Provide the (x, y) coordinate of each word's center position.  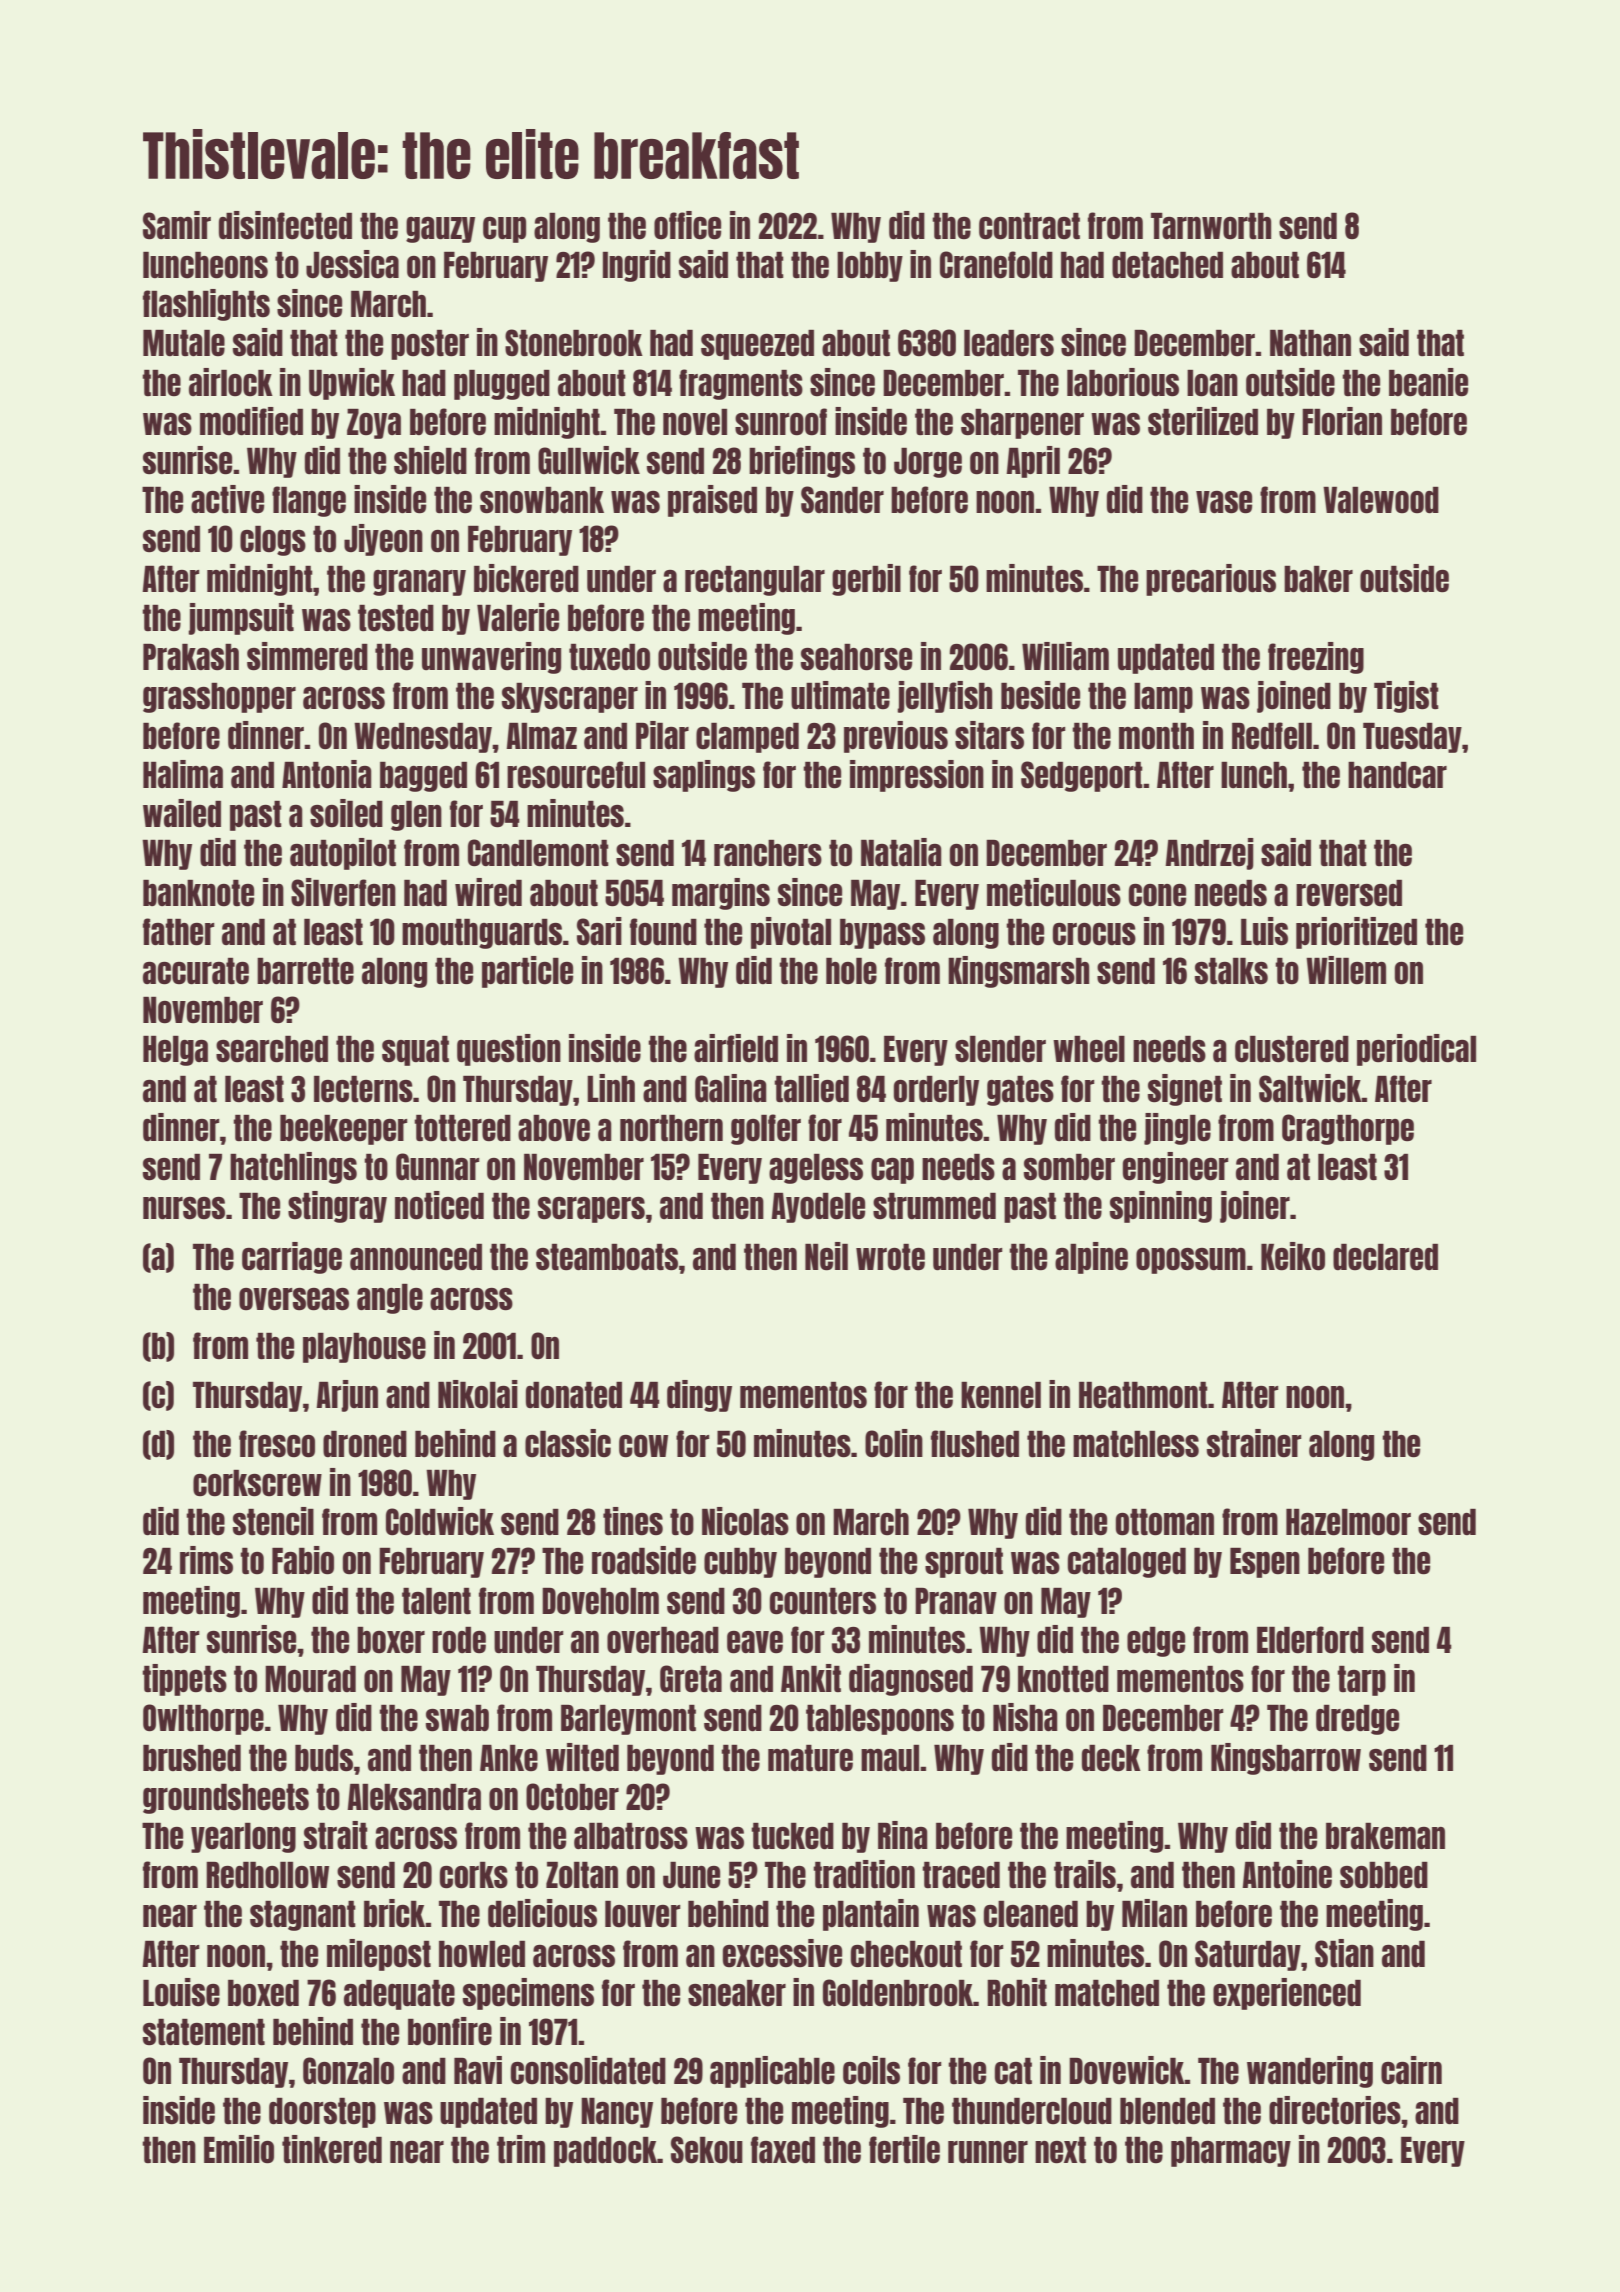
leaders (1009, 343)
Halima (183, 774)
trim (521, 2149)
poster (430, 345)
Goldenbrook (898, 1993)
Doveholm (600, 1601)
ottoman (1165, 1522)
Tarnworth (1211, 226)
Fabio (303, 1560)
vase (1224, 502)
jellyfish (944, 697)
